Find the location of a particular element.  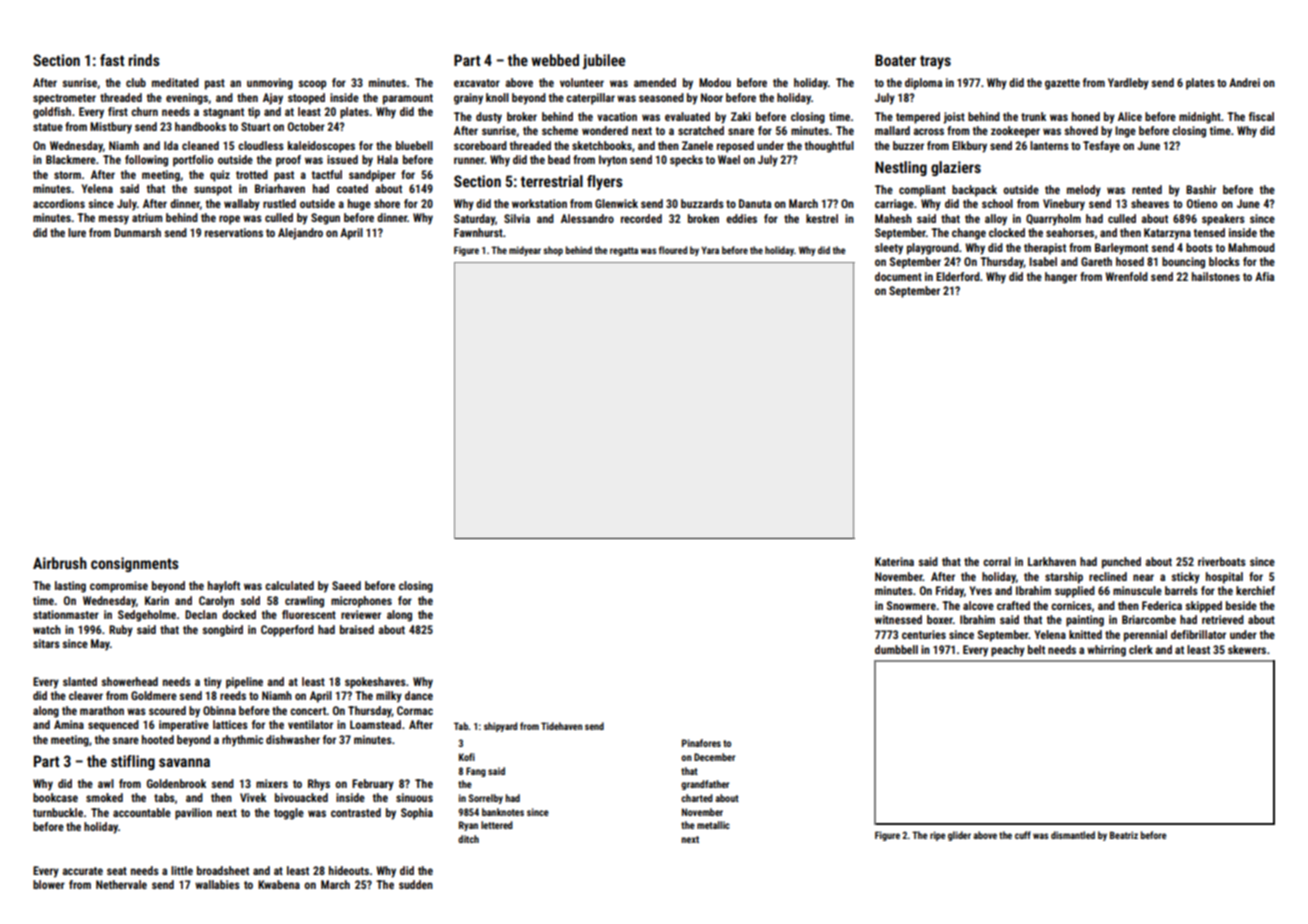

sheaves is located at coordinates (1150, 203).
